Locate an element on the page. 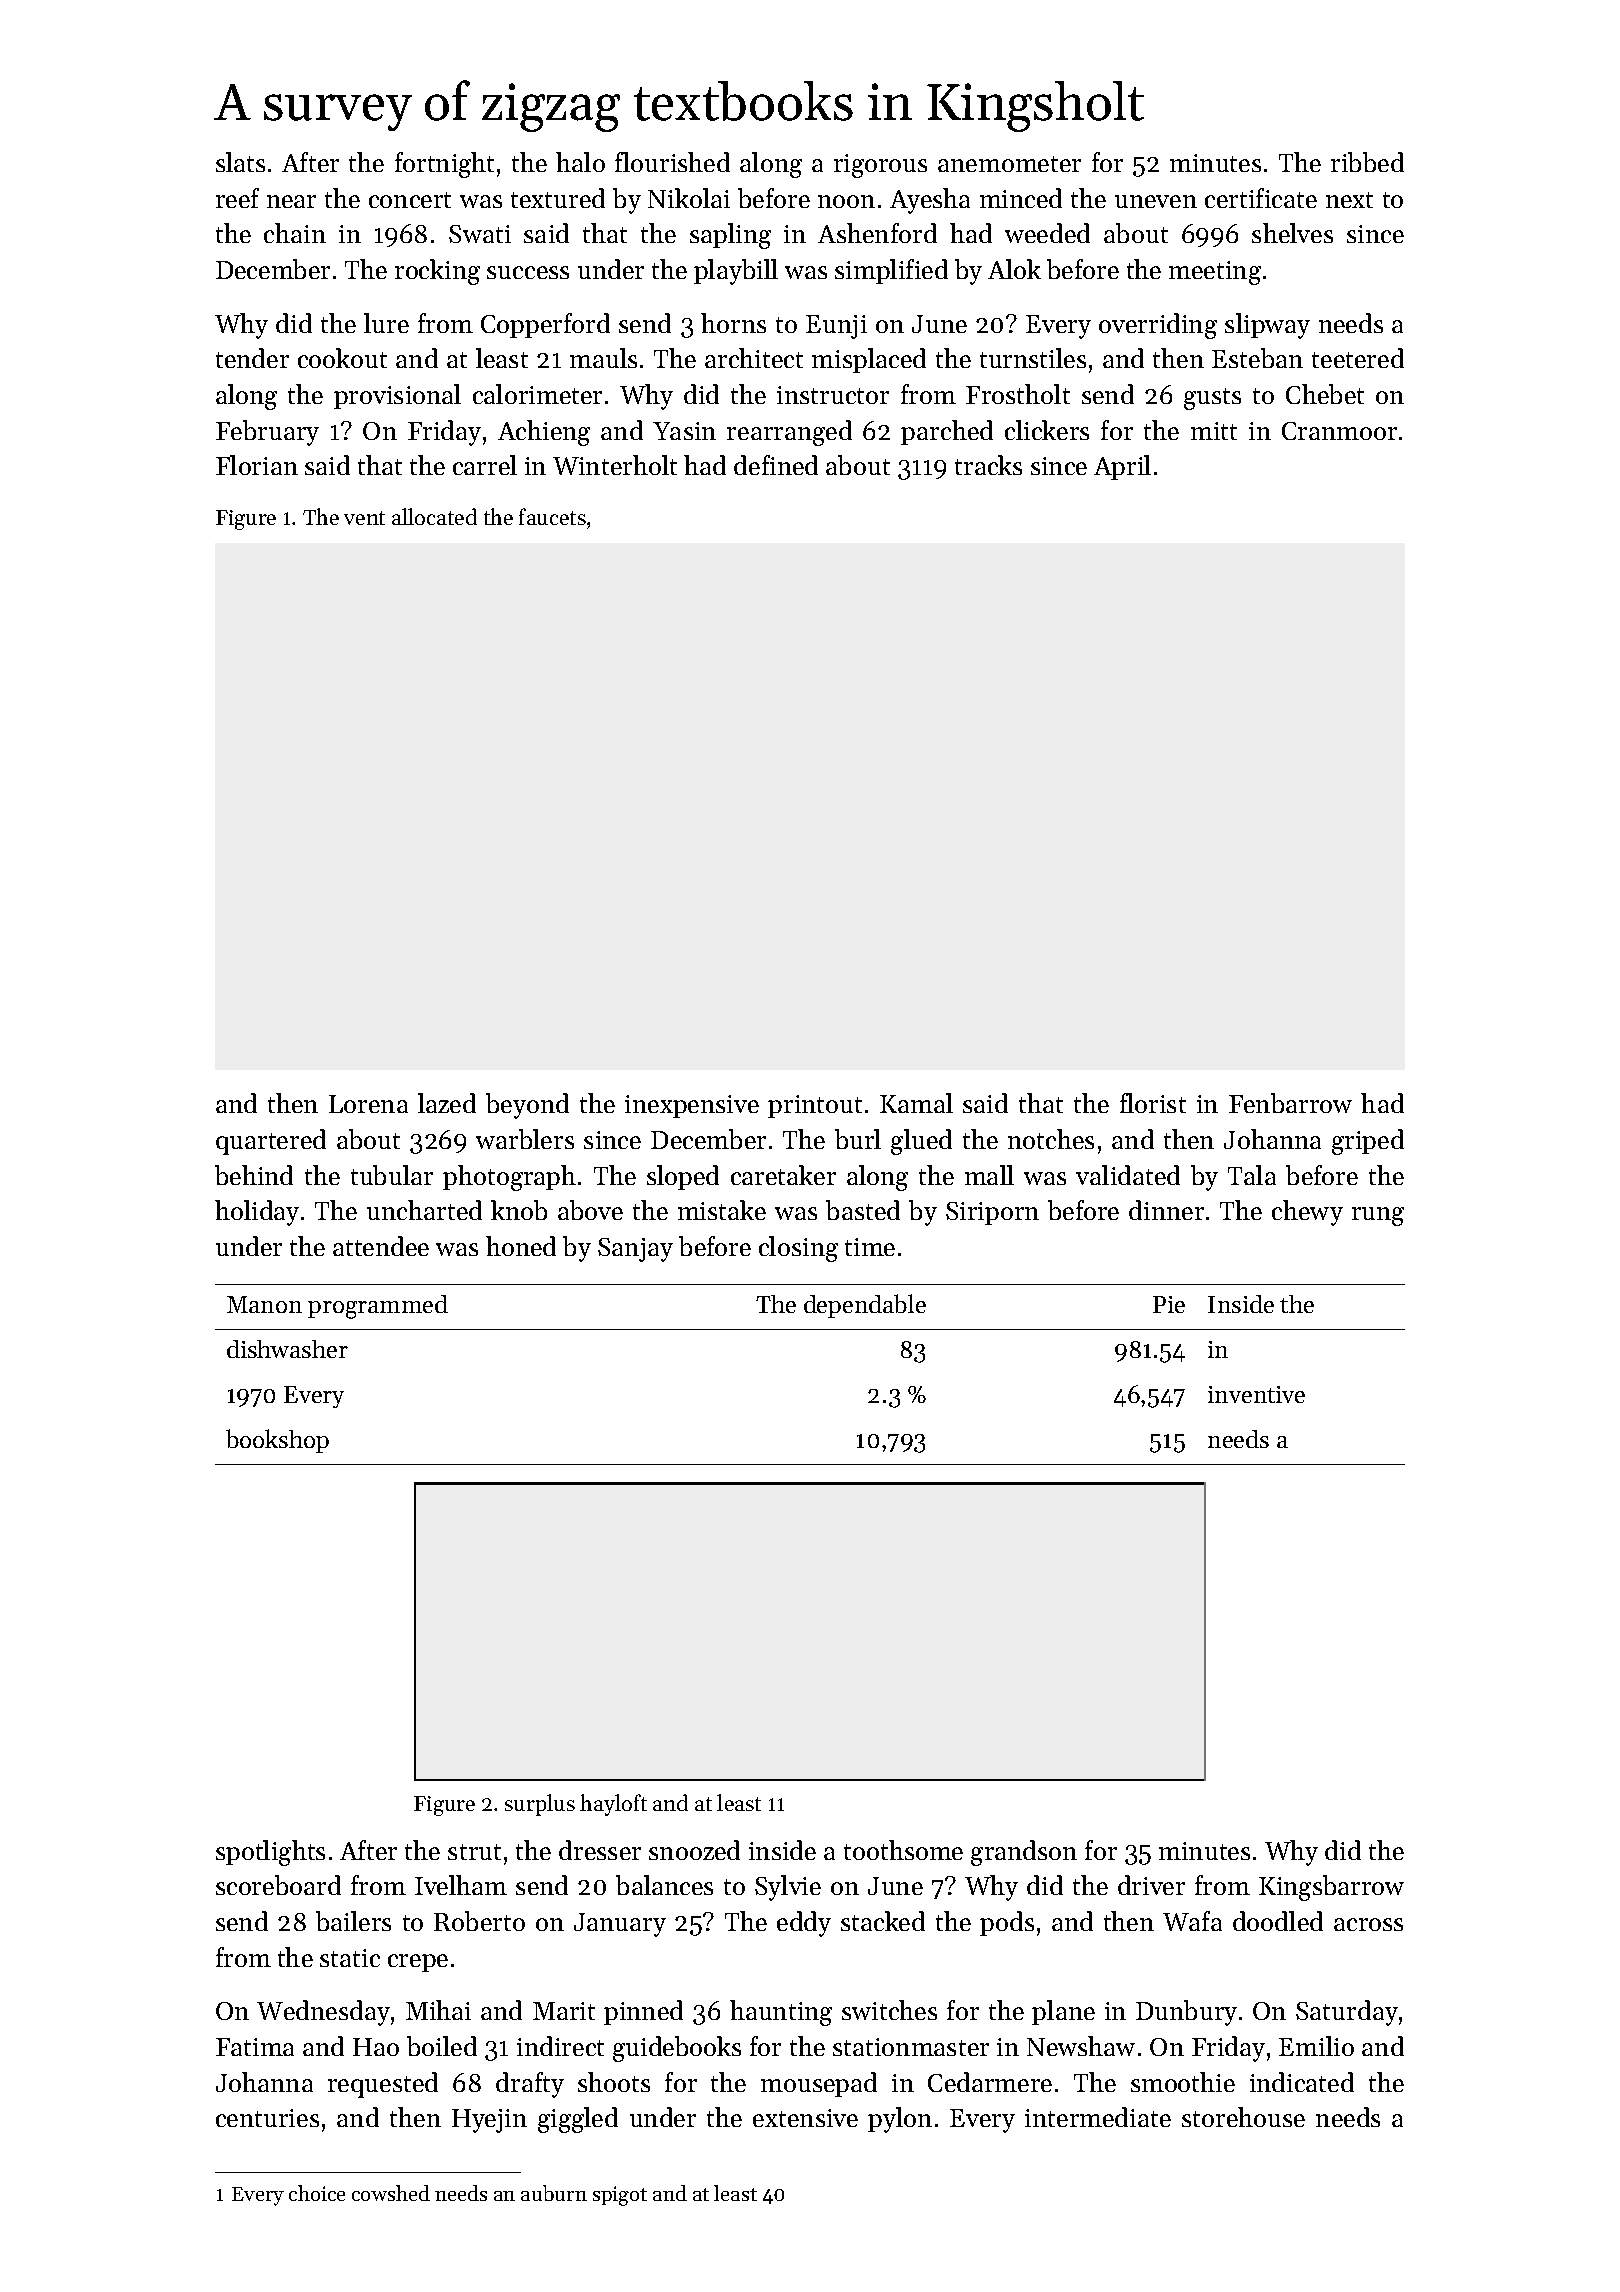 The width and height of the image is (1620, 2292). slats is located at coordinates (240, 162).
